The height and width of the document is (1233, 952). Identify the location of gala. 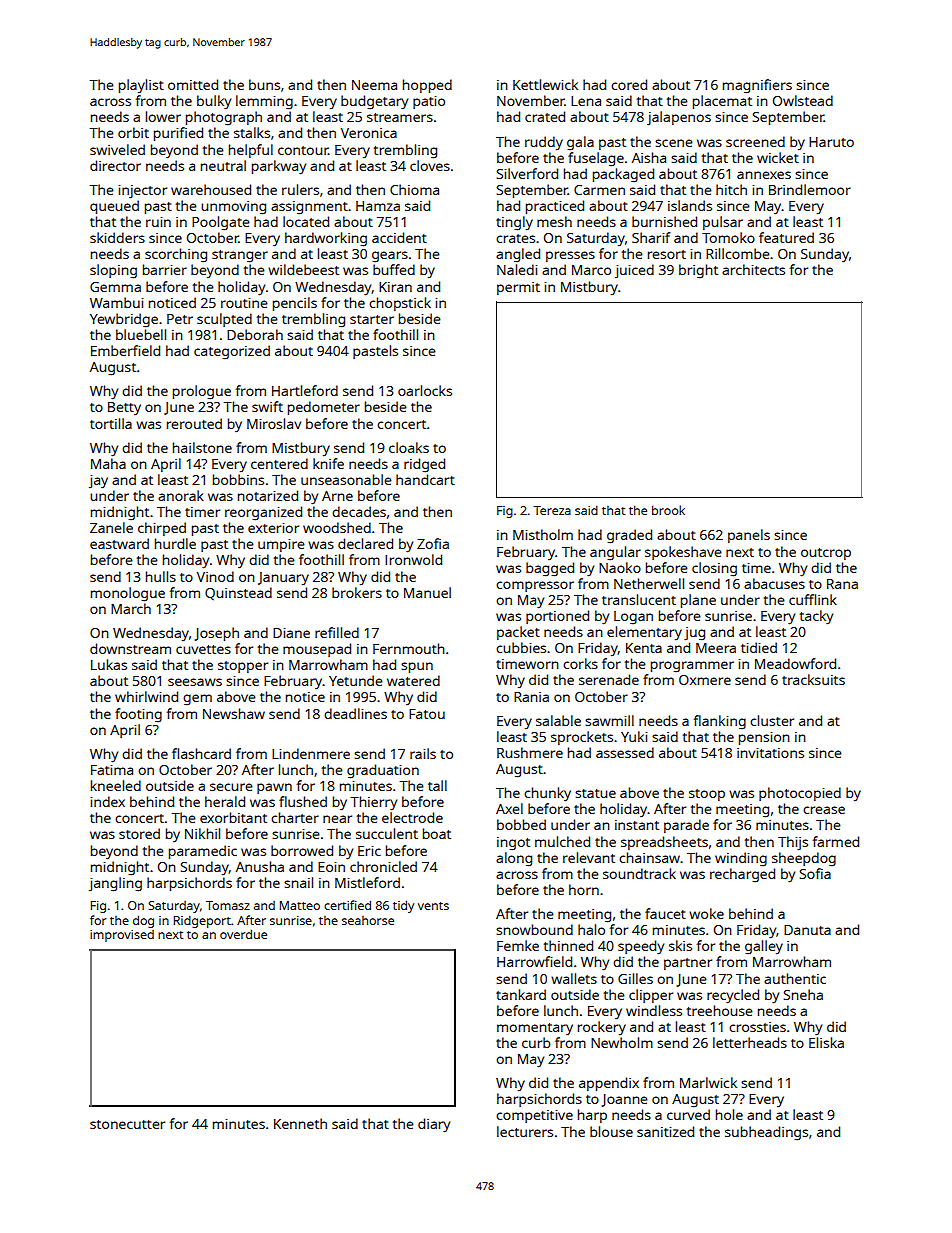
(580, 143).
